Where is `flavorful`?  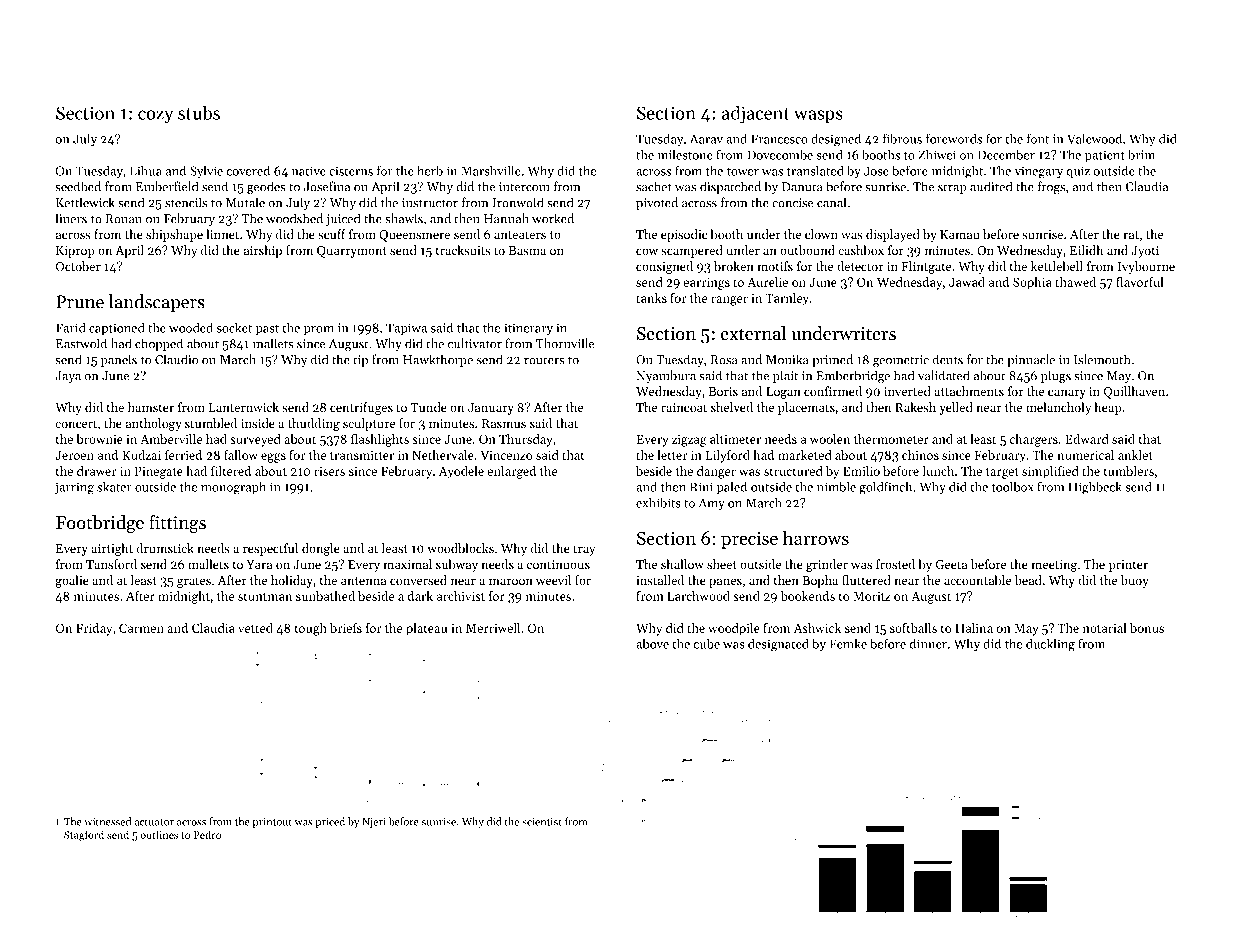 flavorful is located at coordinates (1140, 282).
